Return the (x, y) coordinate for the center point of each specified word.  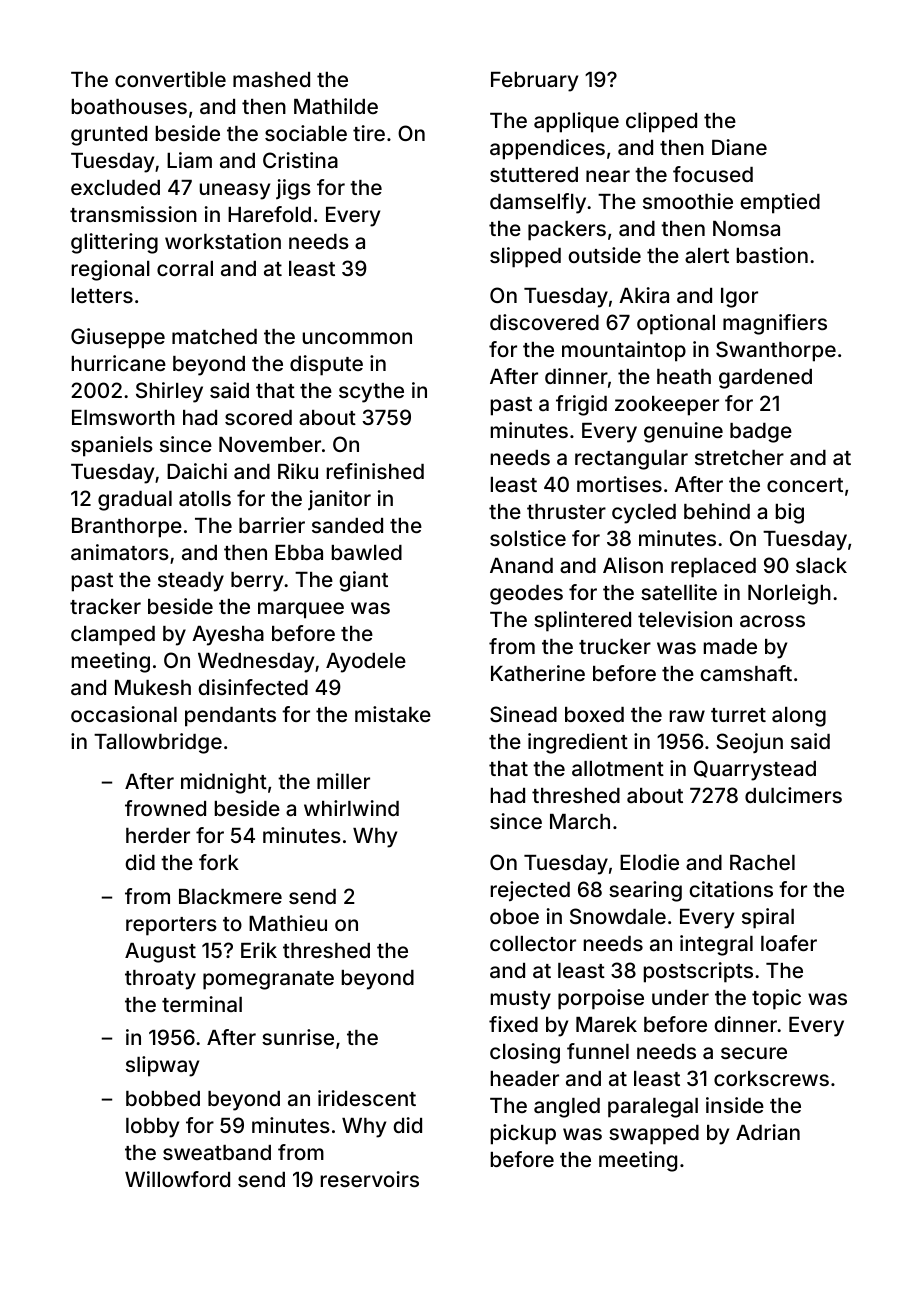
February (534, 82)
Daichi (197, 471)
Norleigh (789, 594)
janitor (339, 500)
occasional (124, 714)
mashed (271, 79)
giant (363, 581)
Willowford (177, 1179)
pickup (523, 1134)
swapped (654, 1135)
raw (687, 716)
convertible (170, 79)
